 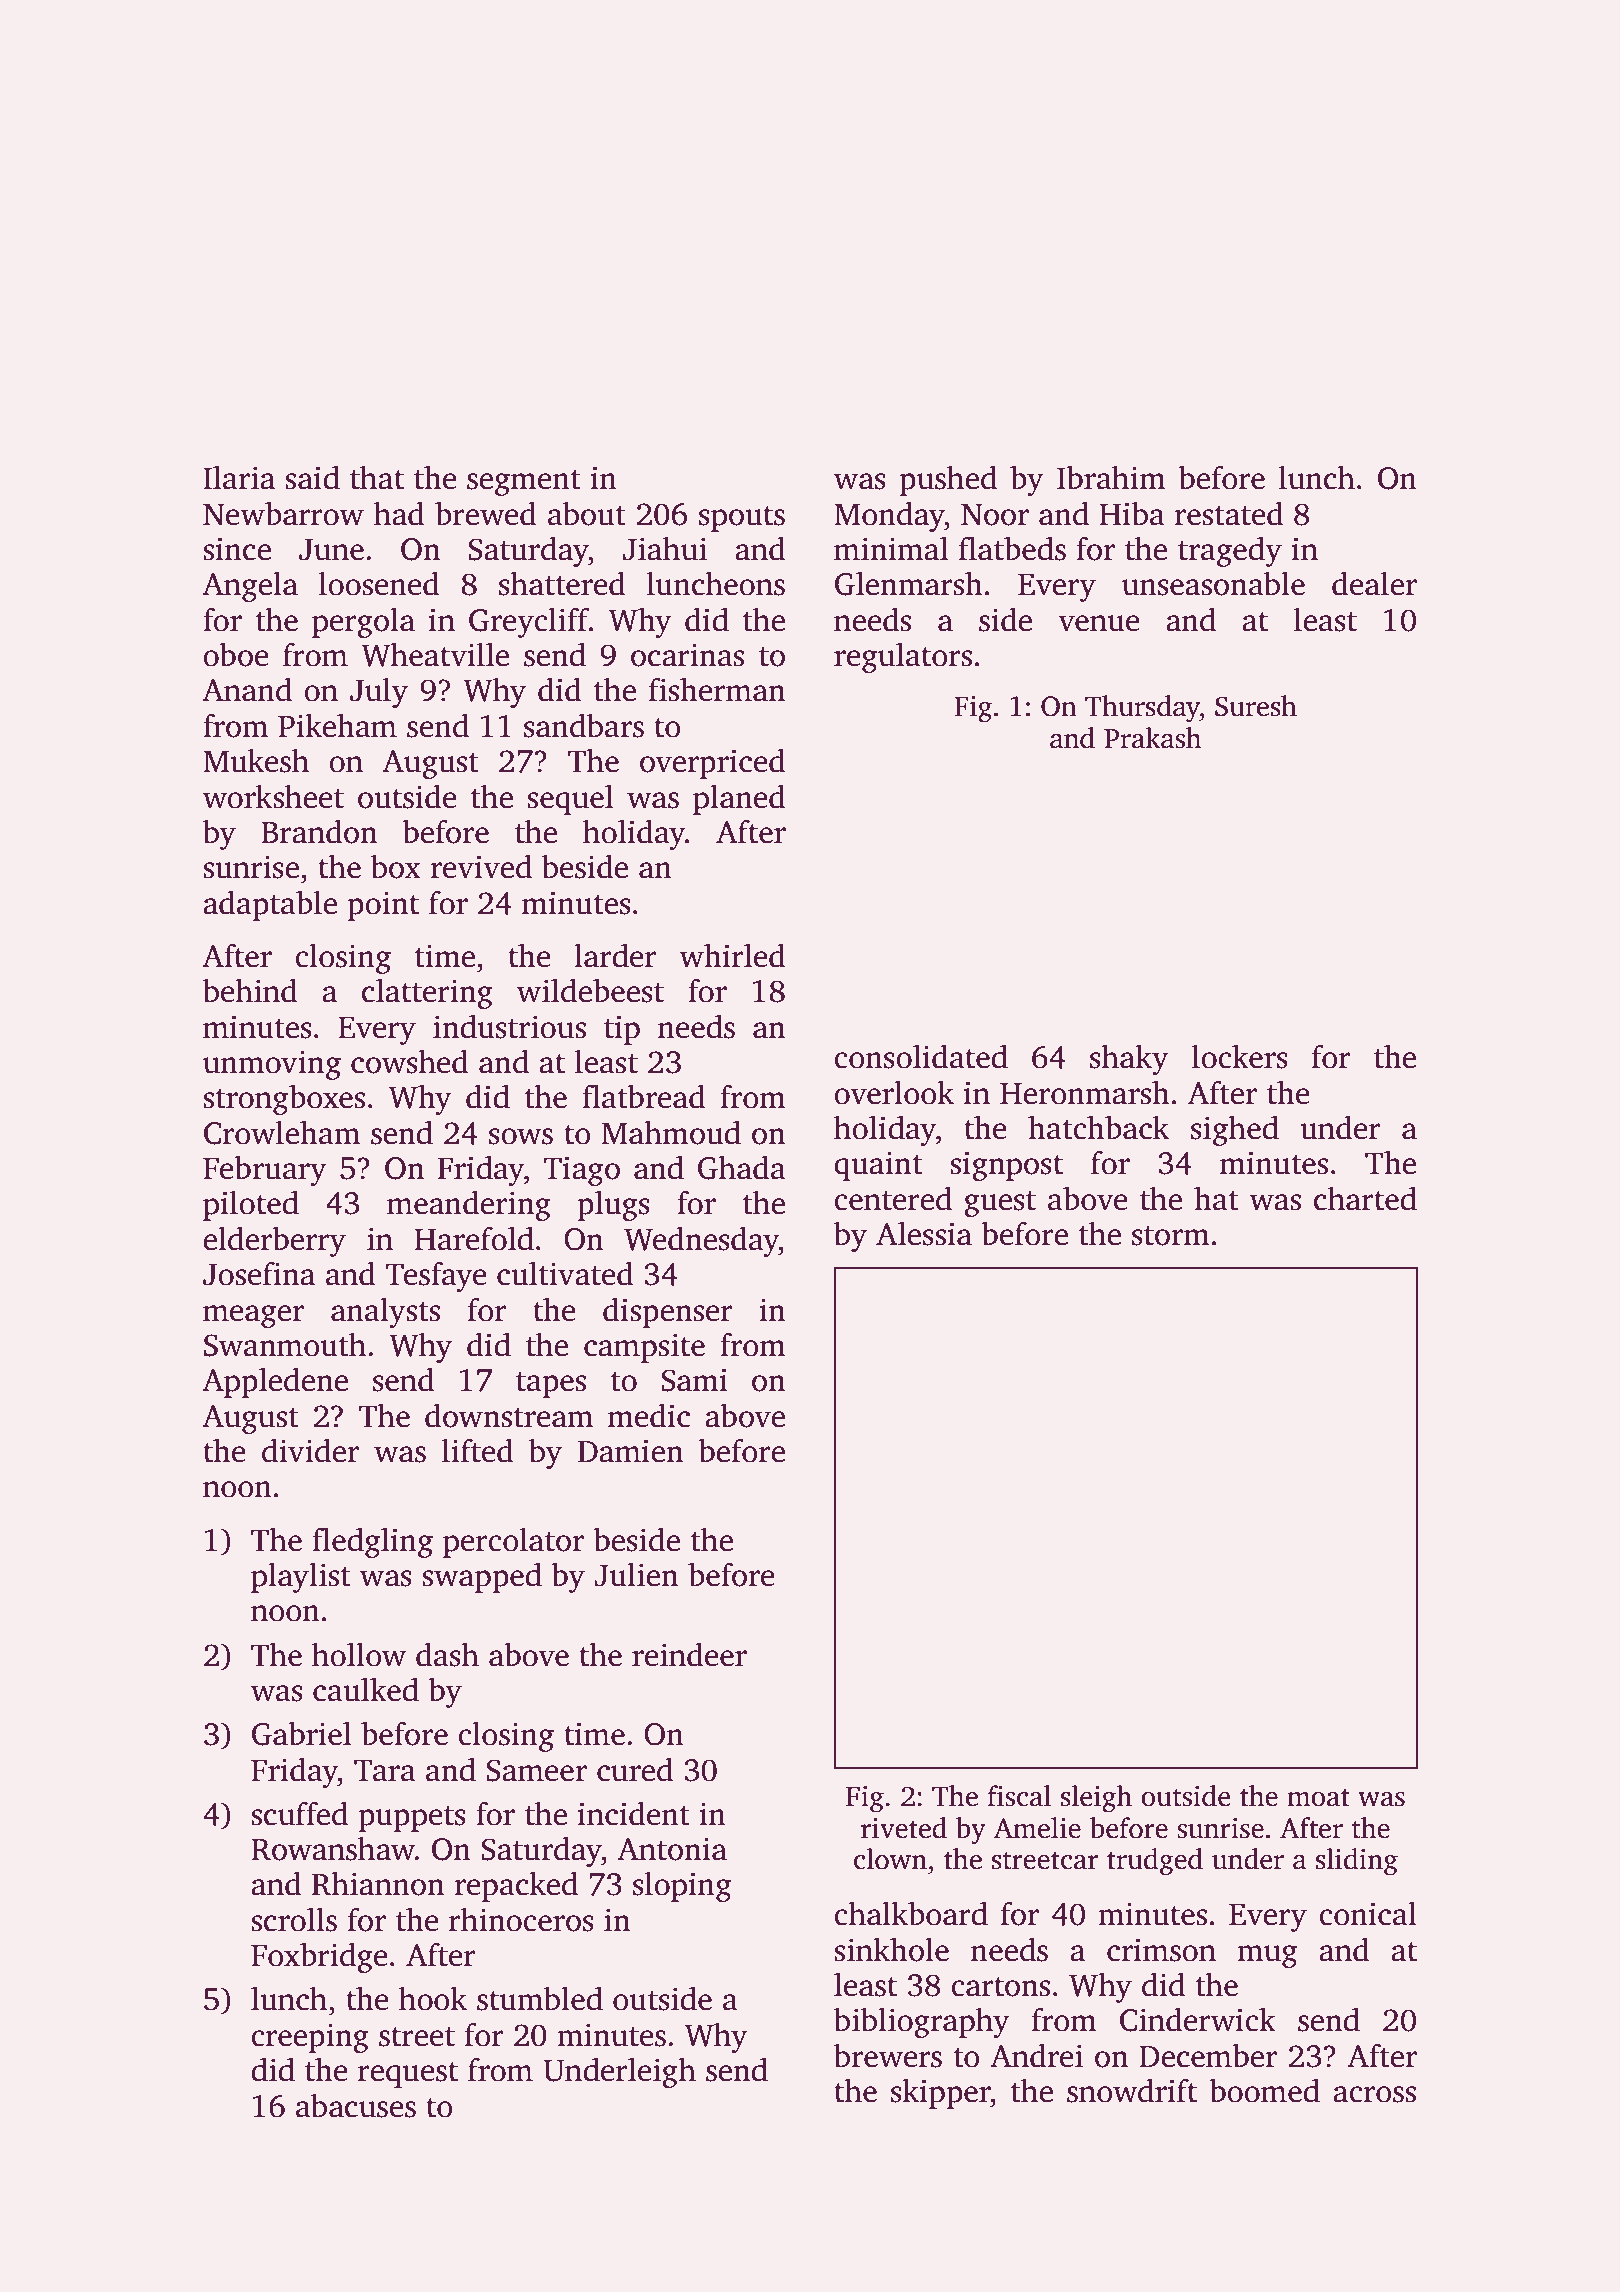 I want to click on snowdrift, so click(x=1132, y=2091).
